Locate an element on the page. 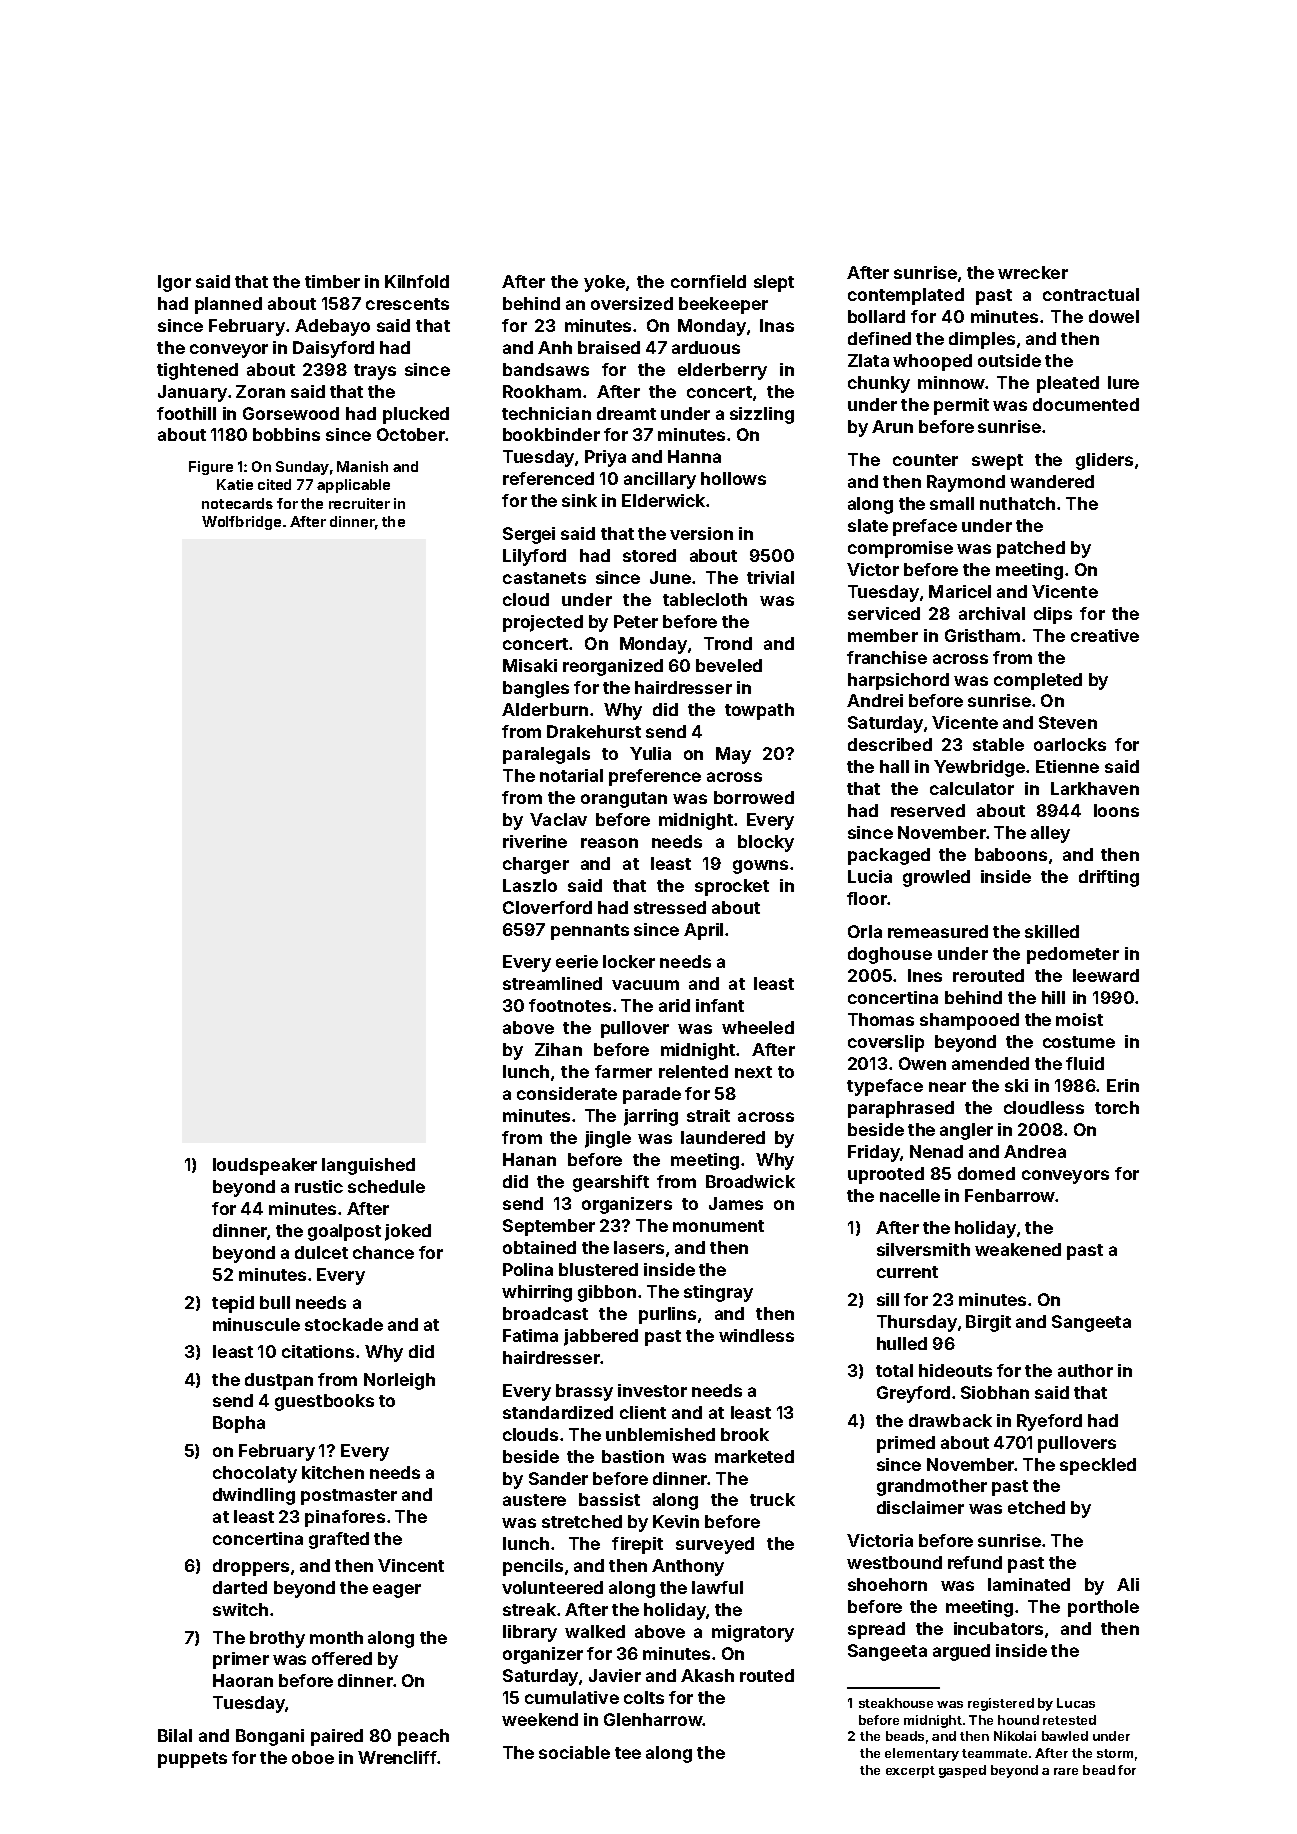 The width and height of the document is (1297, 1834). compromise is located at coordinates (900, 549).
